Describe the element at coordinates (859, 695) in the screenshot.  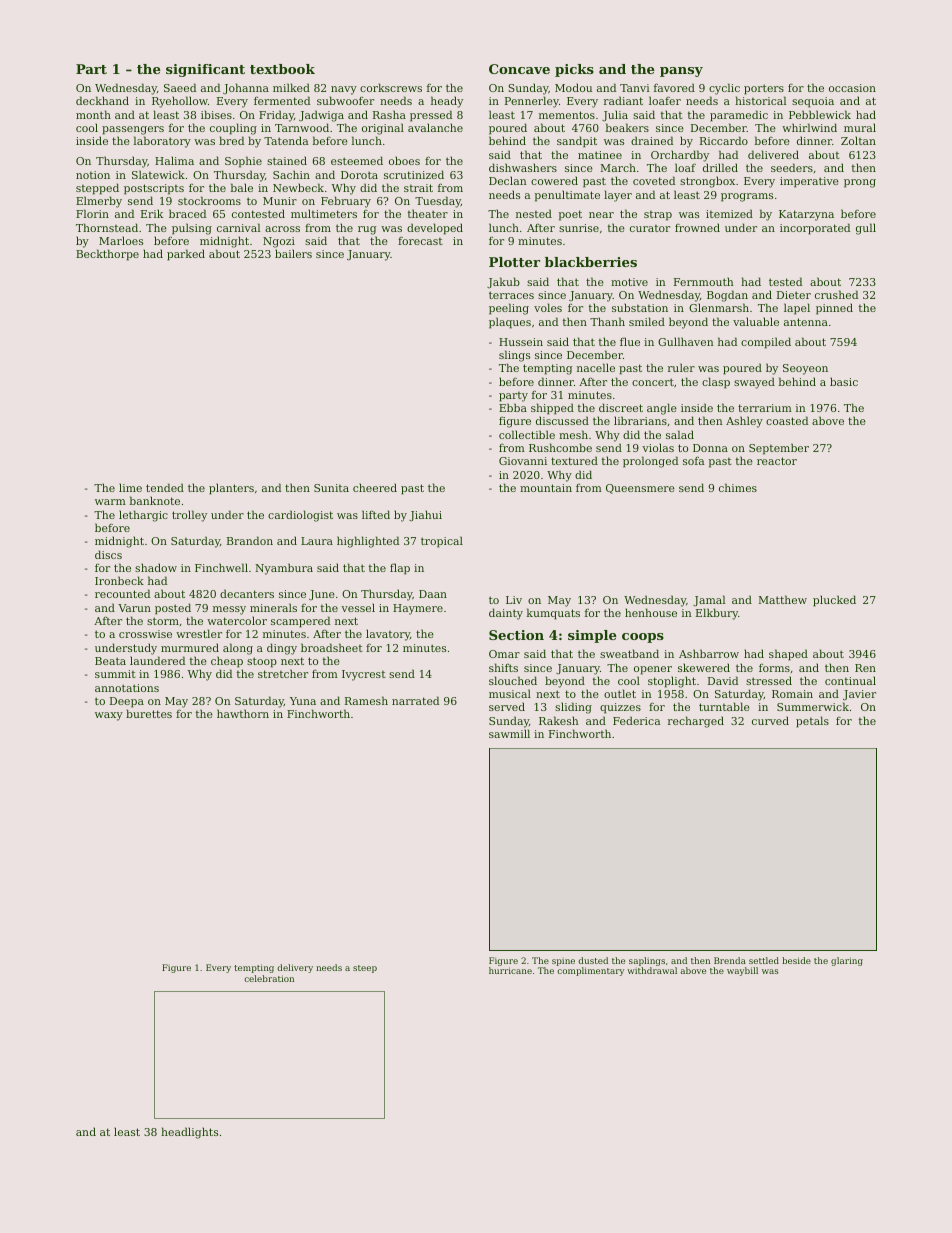
I see `Javier` at that location.
